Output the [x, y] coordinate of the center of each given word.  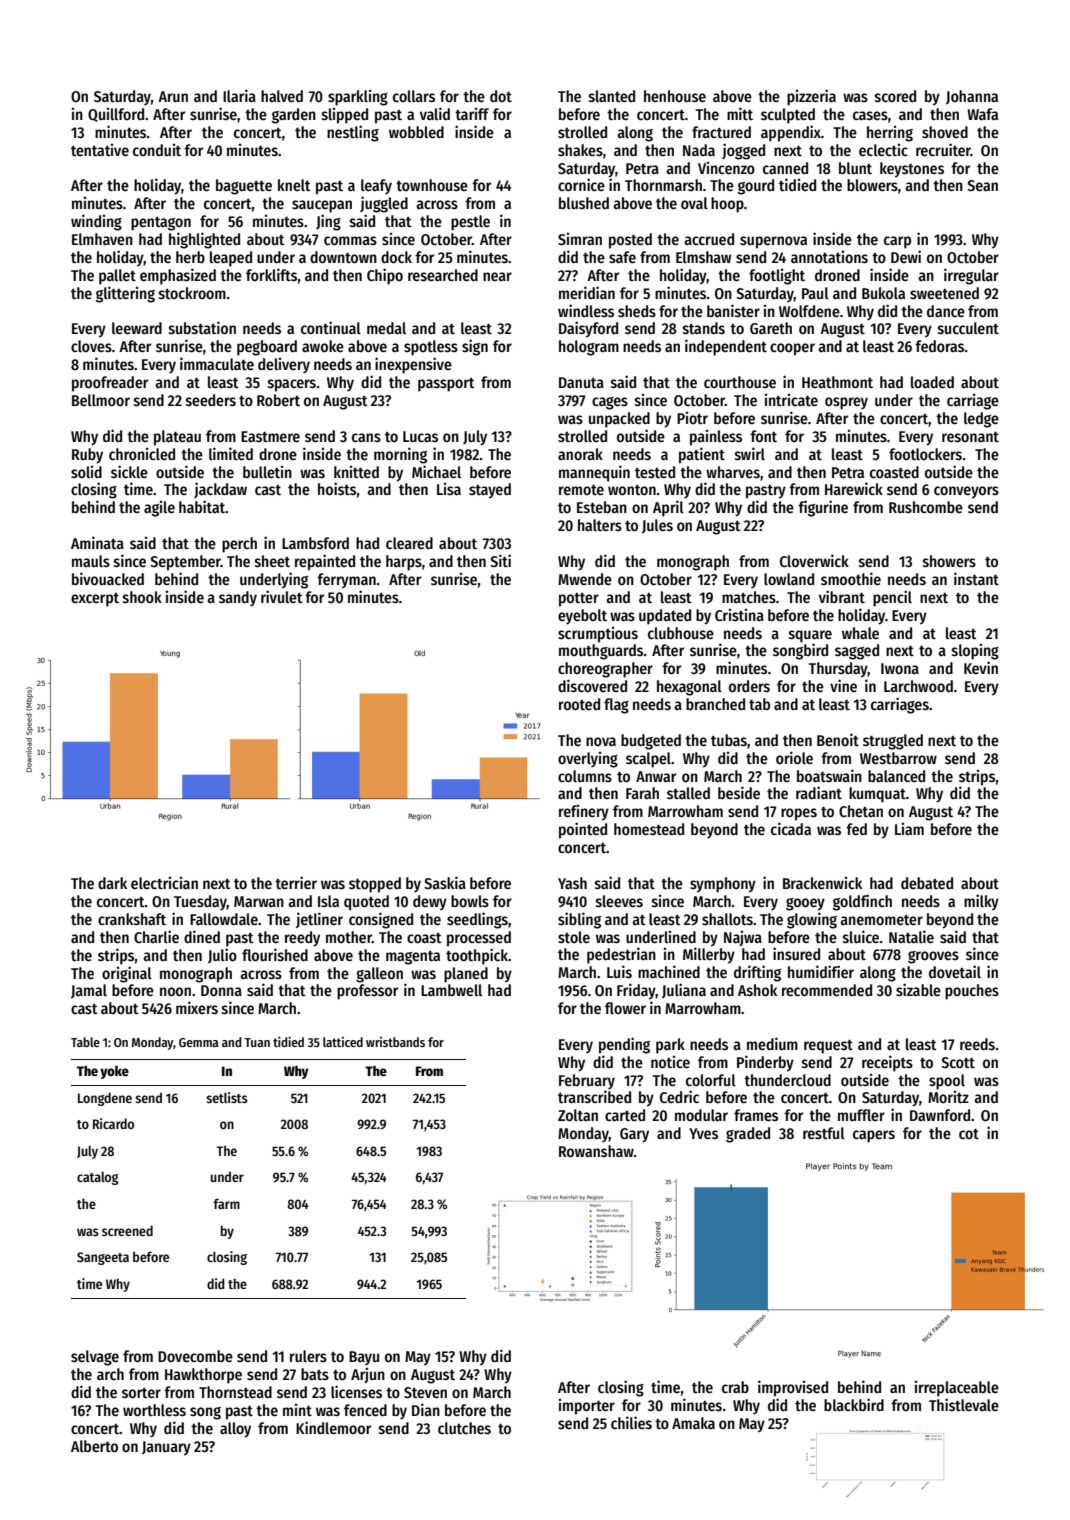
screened [127, 1230]
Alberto [94, 1446]
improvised [793, 1388]
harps [404, 563]
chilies [631, 1423]
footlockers [925, 454]
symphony [723, 885]
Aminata [97, 542]
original [127, 974]
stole [574, 937]
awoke [323, 346]
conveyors [966, 492]
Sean [982, 185]
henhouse [675, 96]
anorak [580, 454]
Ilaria [239, 95]
